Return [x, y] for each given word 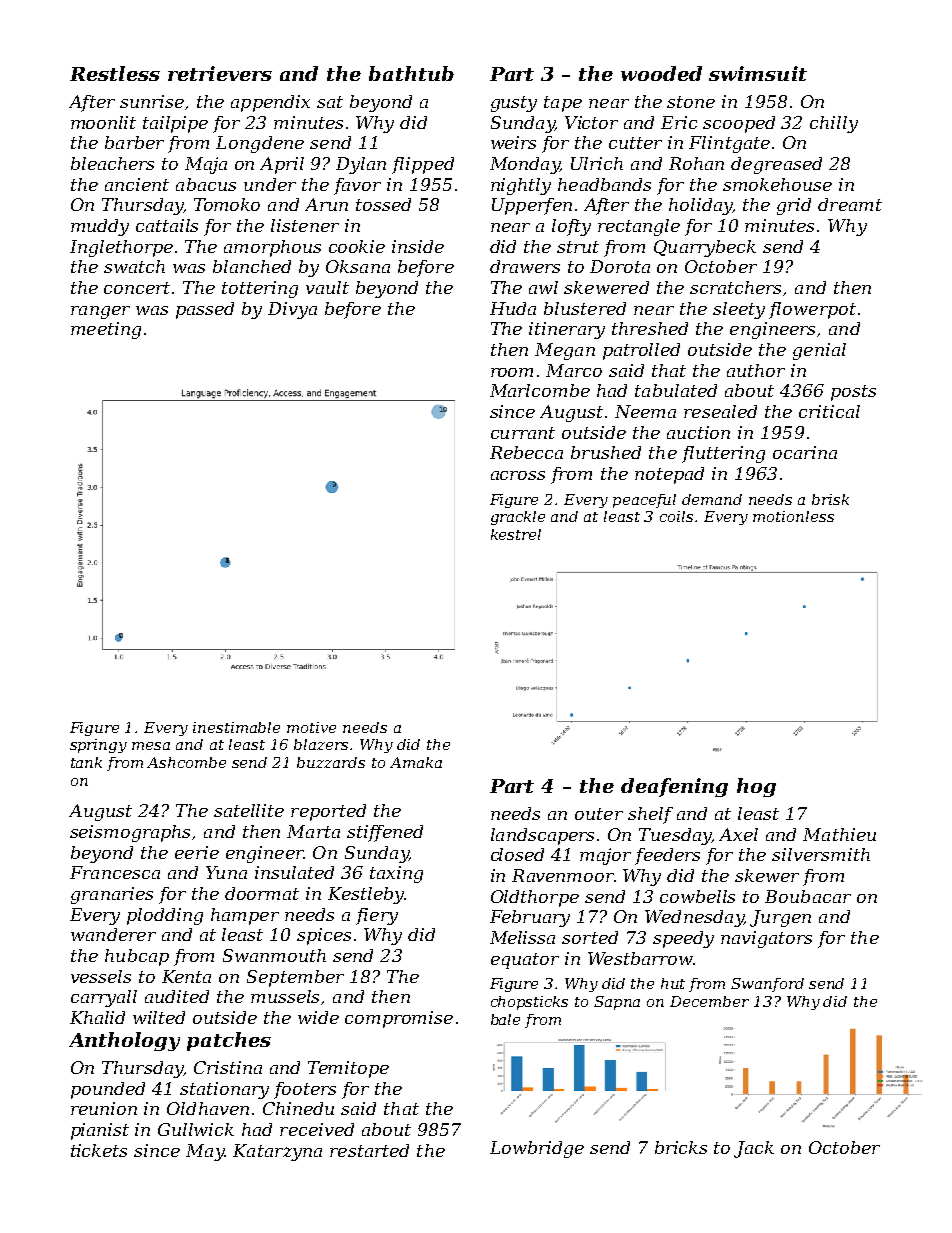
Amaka [416, 762]
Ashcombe [186, 762]
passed [205, 310]
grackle [518, 518]
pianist [100, 1131]
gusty [514, 104]
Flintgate [729, 144]
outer [599, 814]
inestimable [236, 727]
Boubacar [808, 896]
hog [756, 787]
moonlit [103, 122]
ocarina [805, 452]
